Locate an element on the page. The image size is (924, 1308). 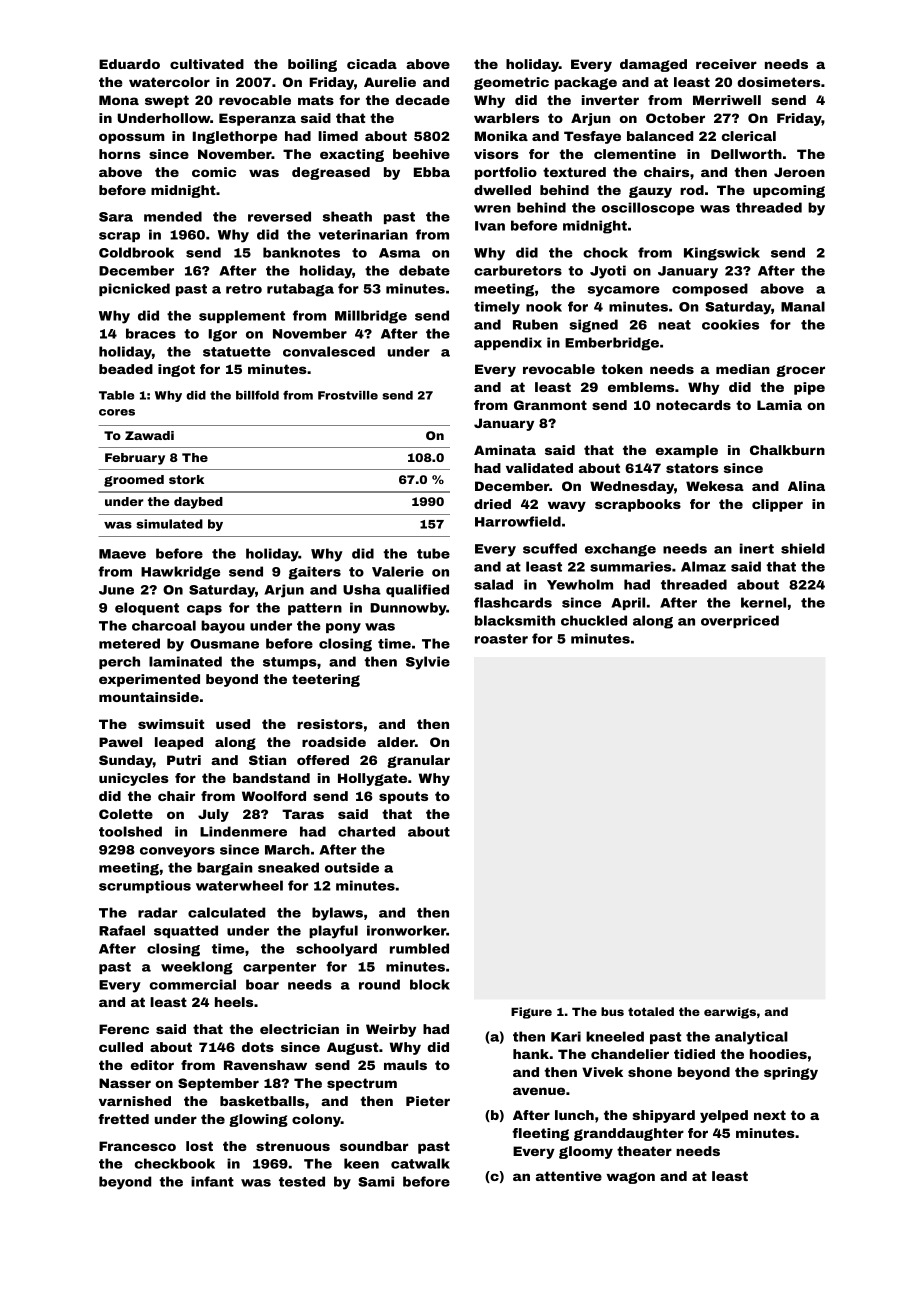
checkbook is located at coordinates (175, 1163).
